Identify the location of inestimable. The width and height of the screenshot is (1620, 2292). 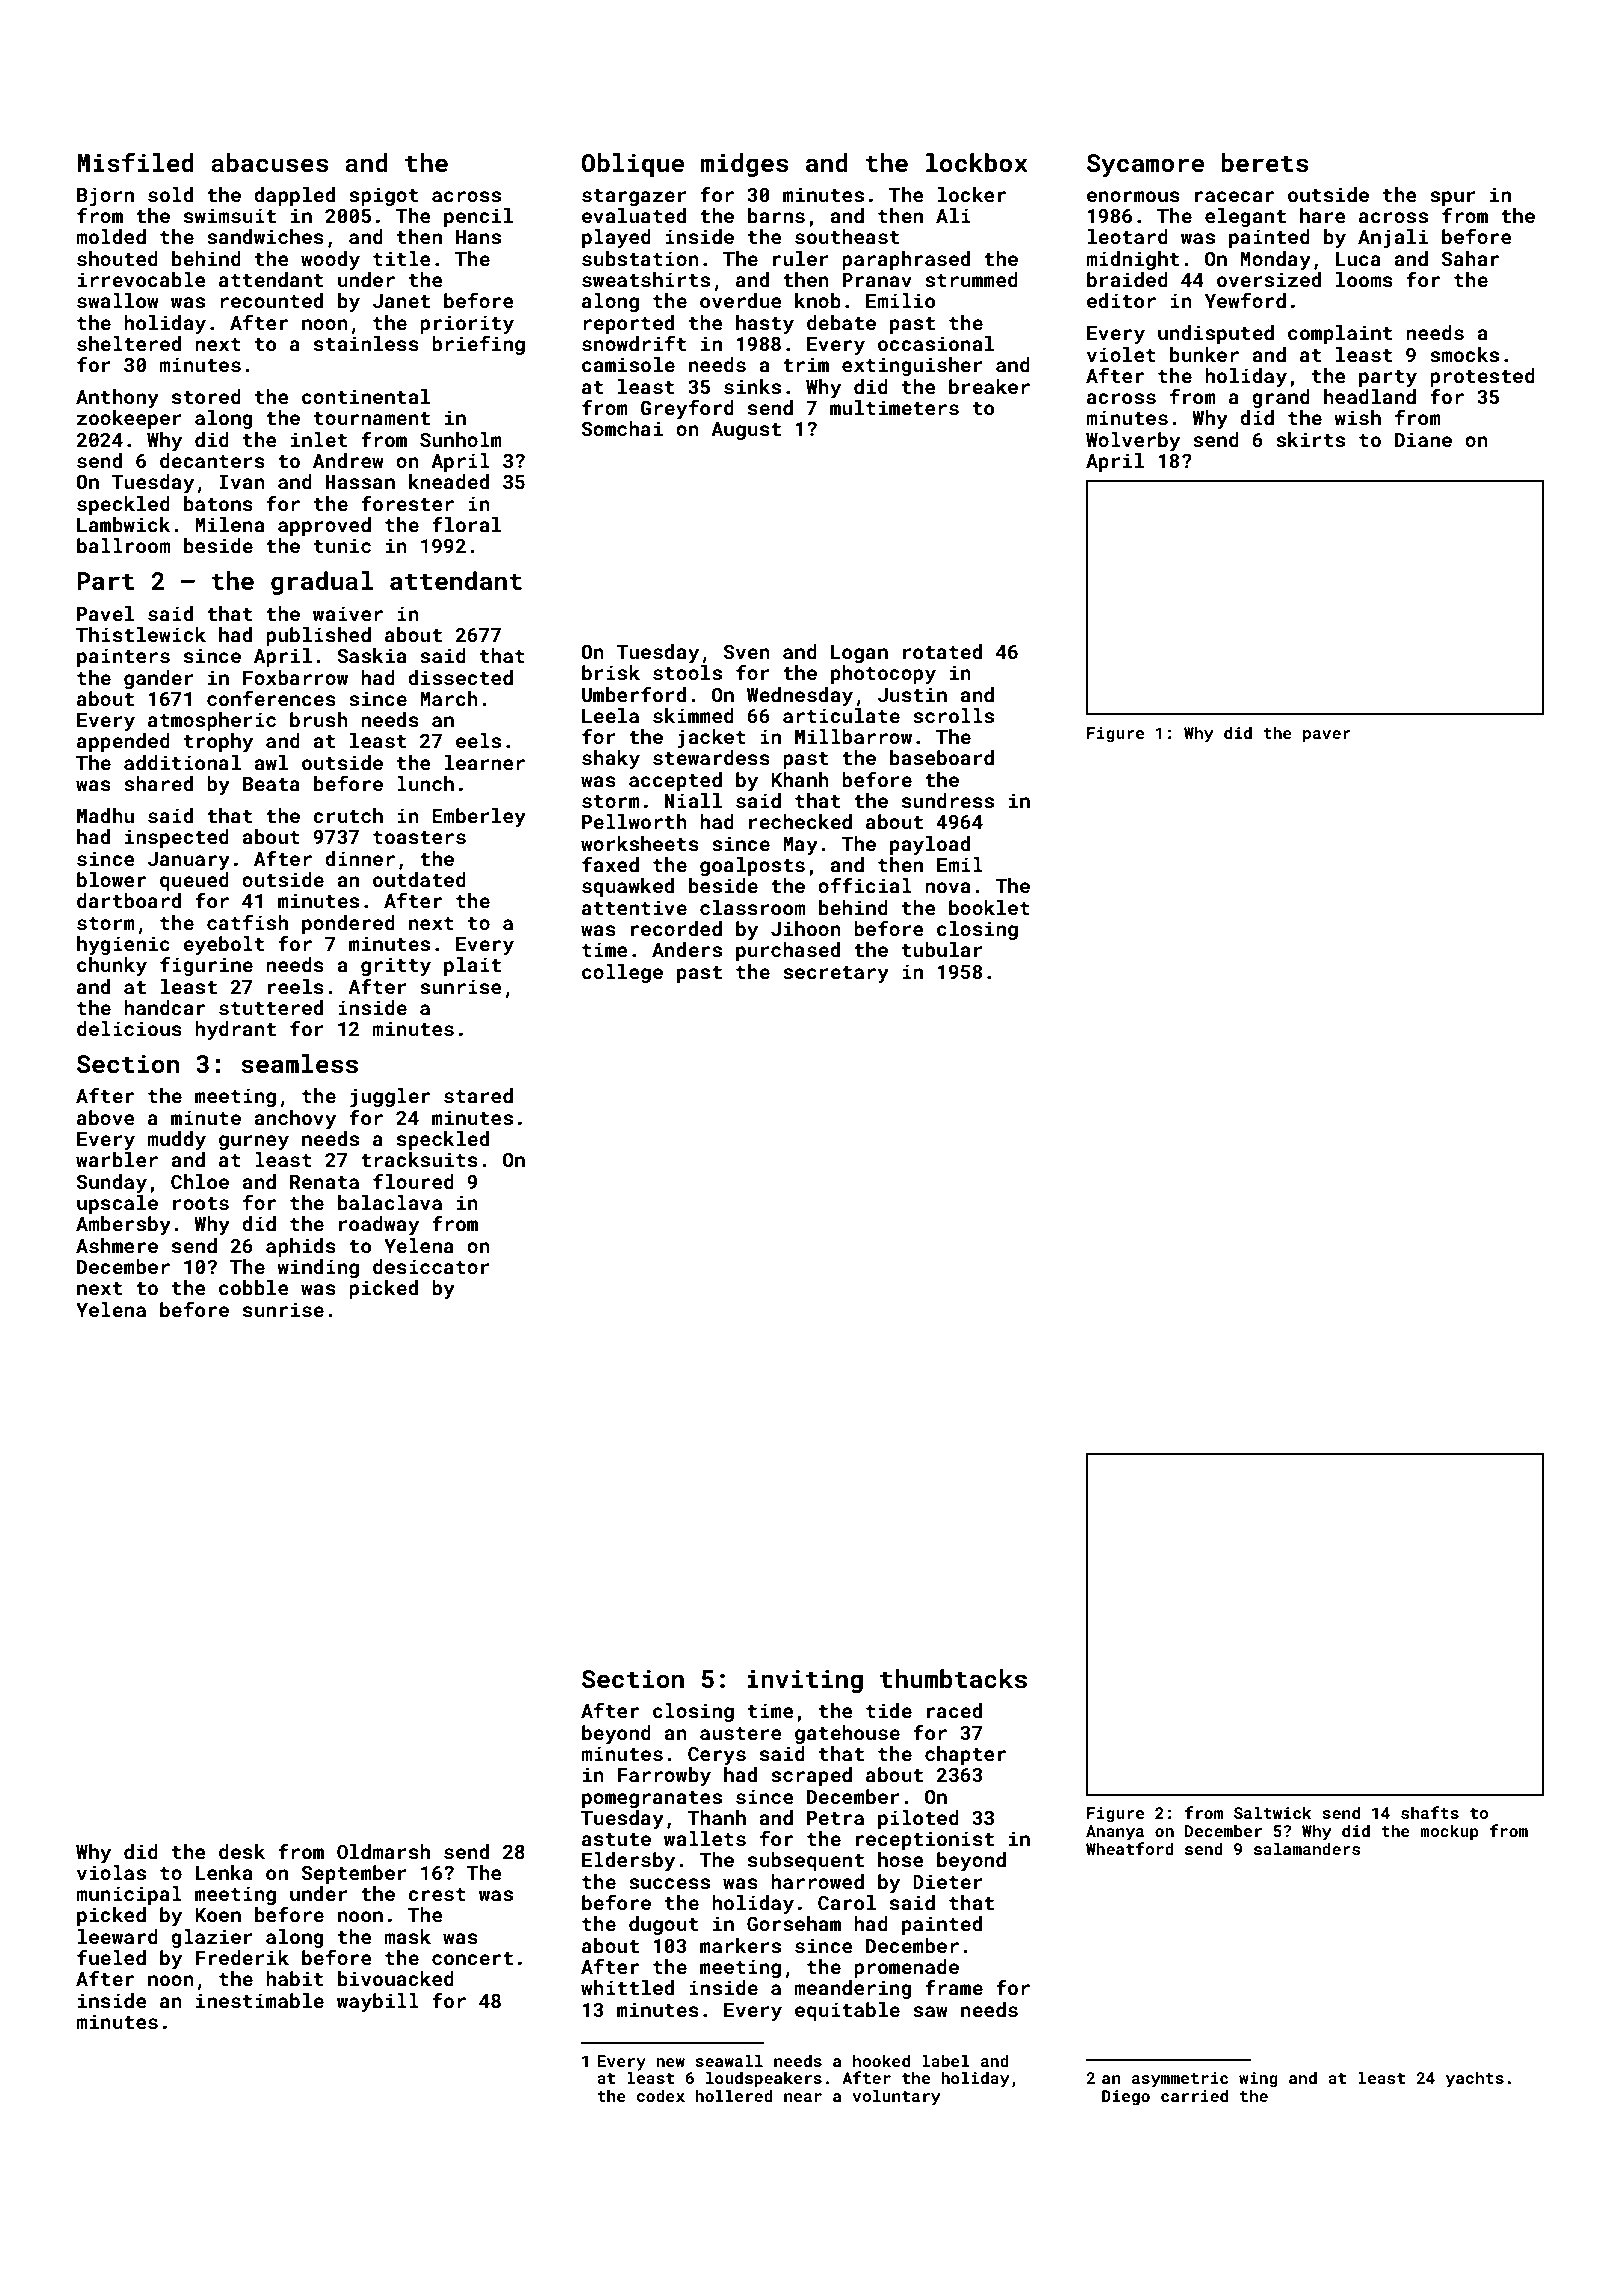
(260, 2000).
